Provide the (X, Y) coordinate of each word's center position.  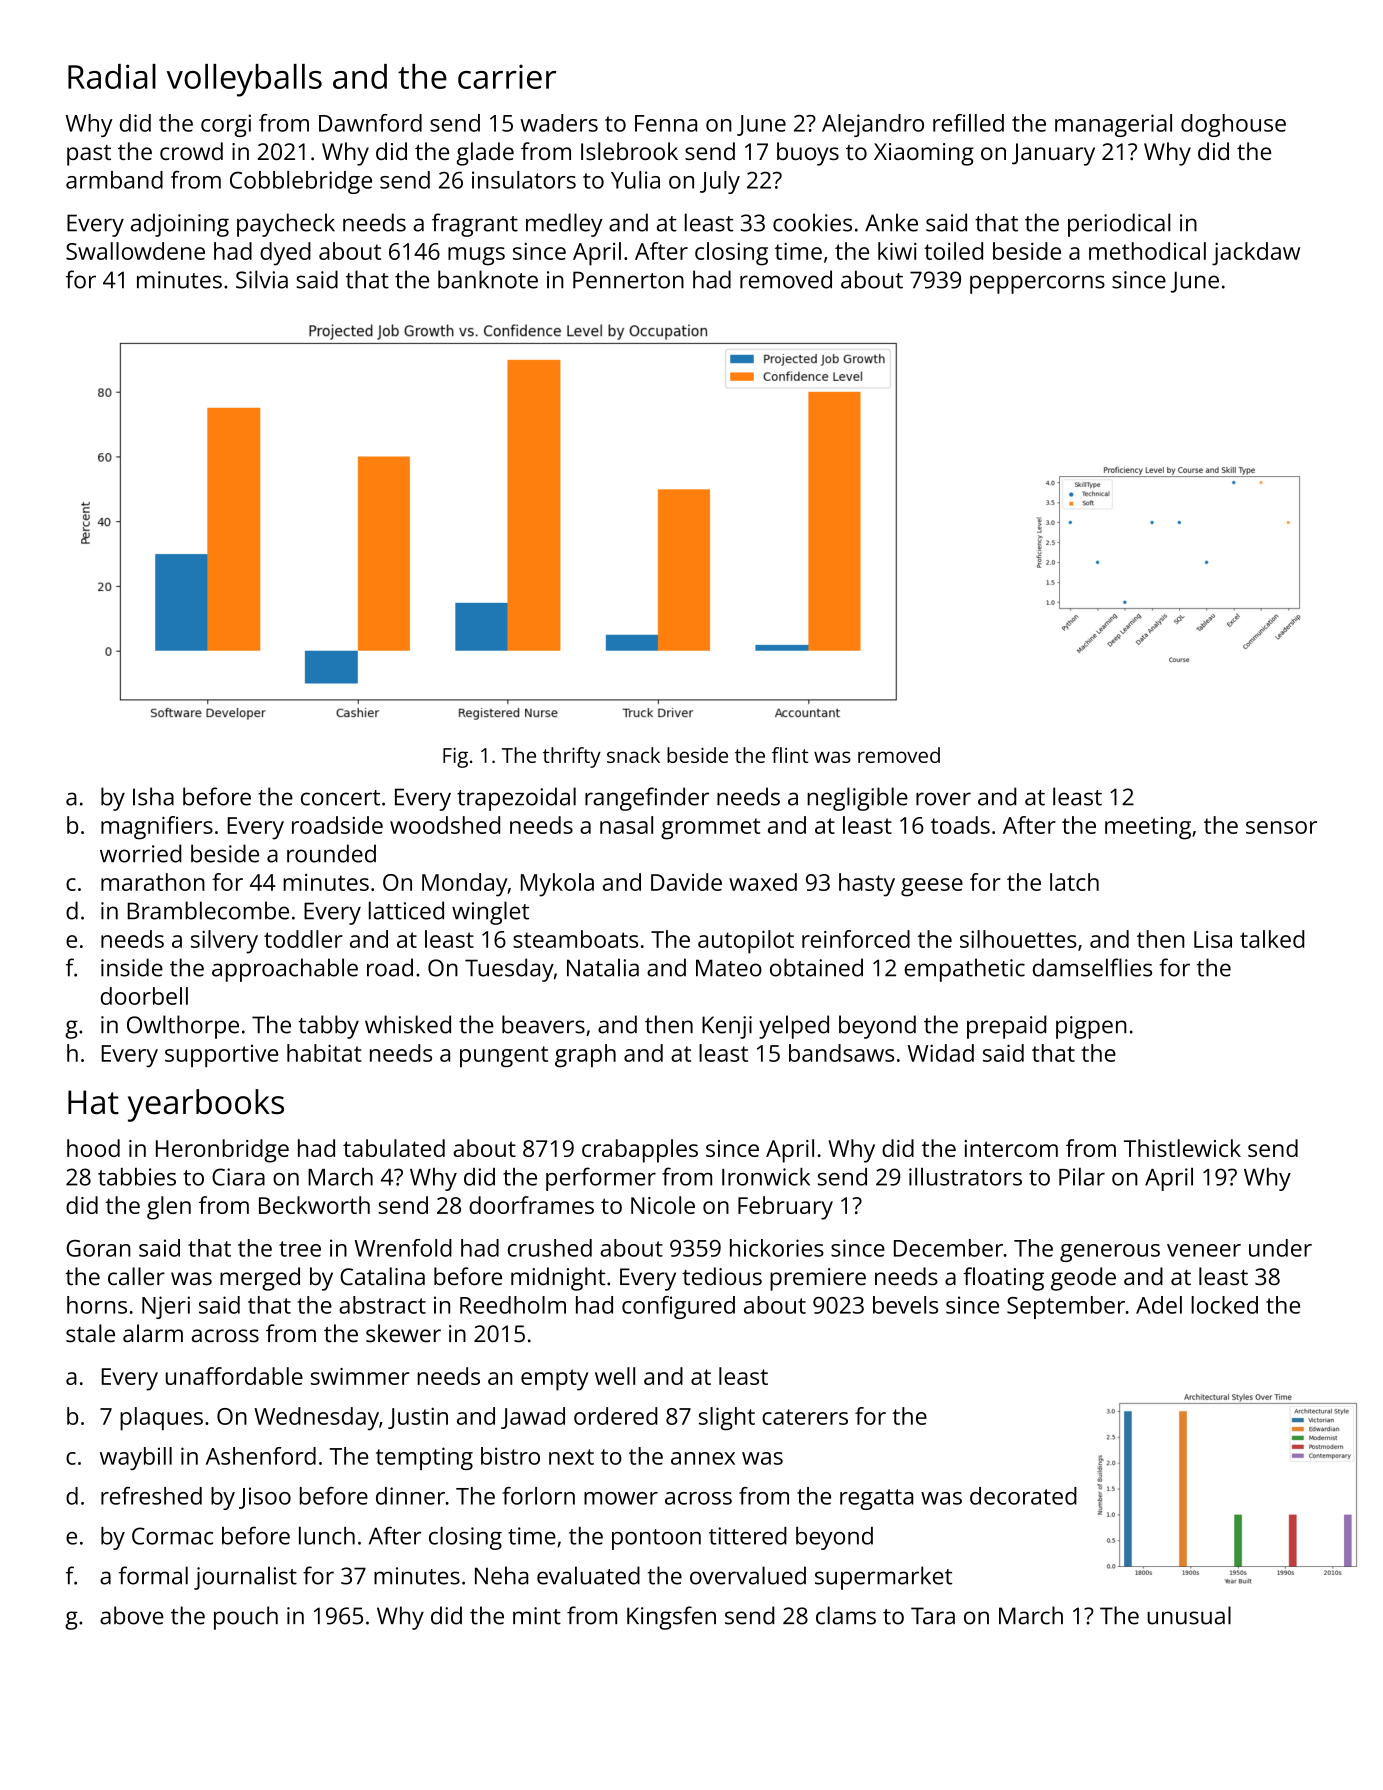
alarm (153, 1333)
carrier (507, 76)
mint (537, 1616)
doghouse (1233, 125)
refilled (968, 123)
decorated (1023, 1496)
